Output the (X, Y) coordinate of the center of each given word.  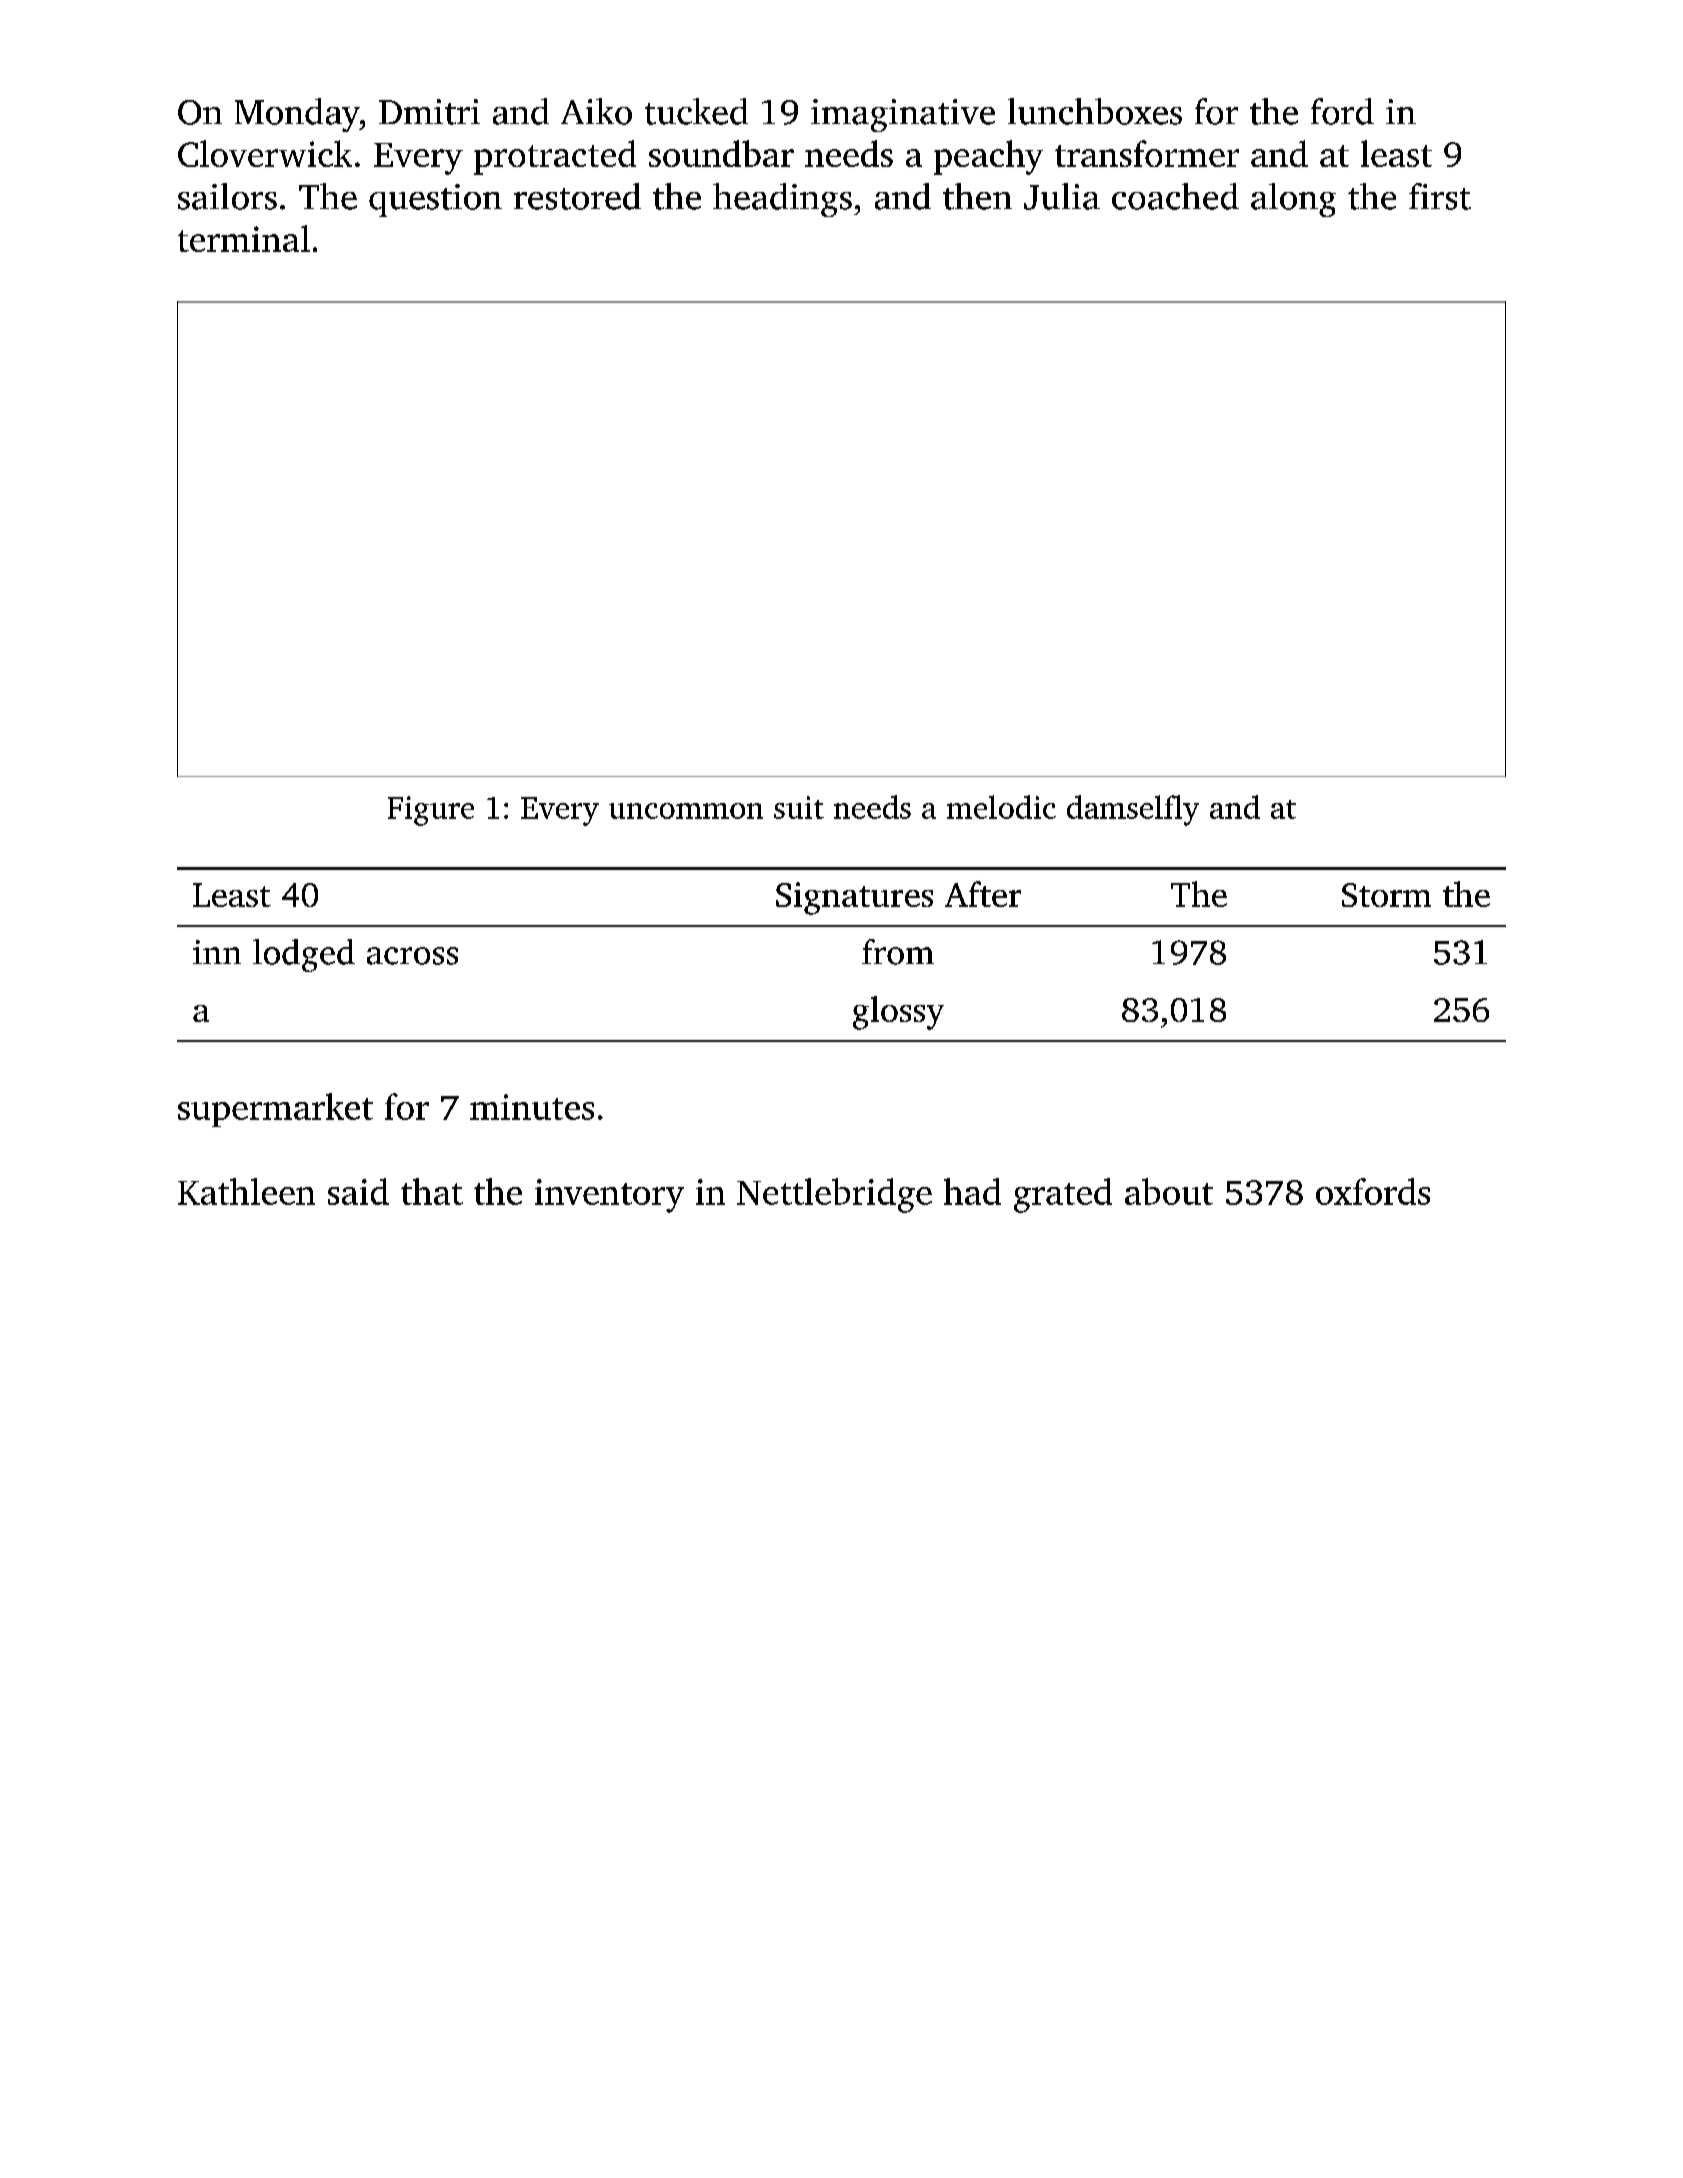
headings (782, 200)
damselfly (1133, 810)
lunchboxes (1095, 111)
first (1440, 196)
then (977, 196)
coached (1175, 196)
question (435, 200)
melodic (1001, 807)
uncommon (686, 811)
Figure (431, 811)
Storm (1386, 895)
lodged (304, 955)
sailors (227, 196)
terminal (244, 238)
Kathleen (246, 1191)
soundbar (721, 153)
